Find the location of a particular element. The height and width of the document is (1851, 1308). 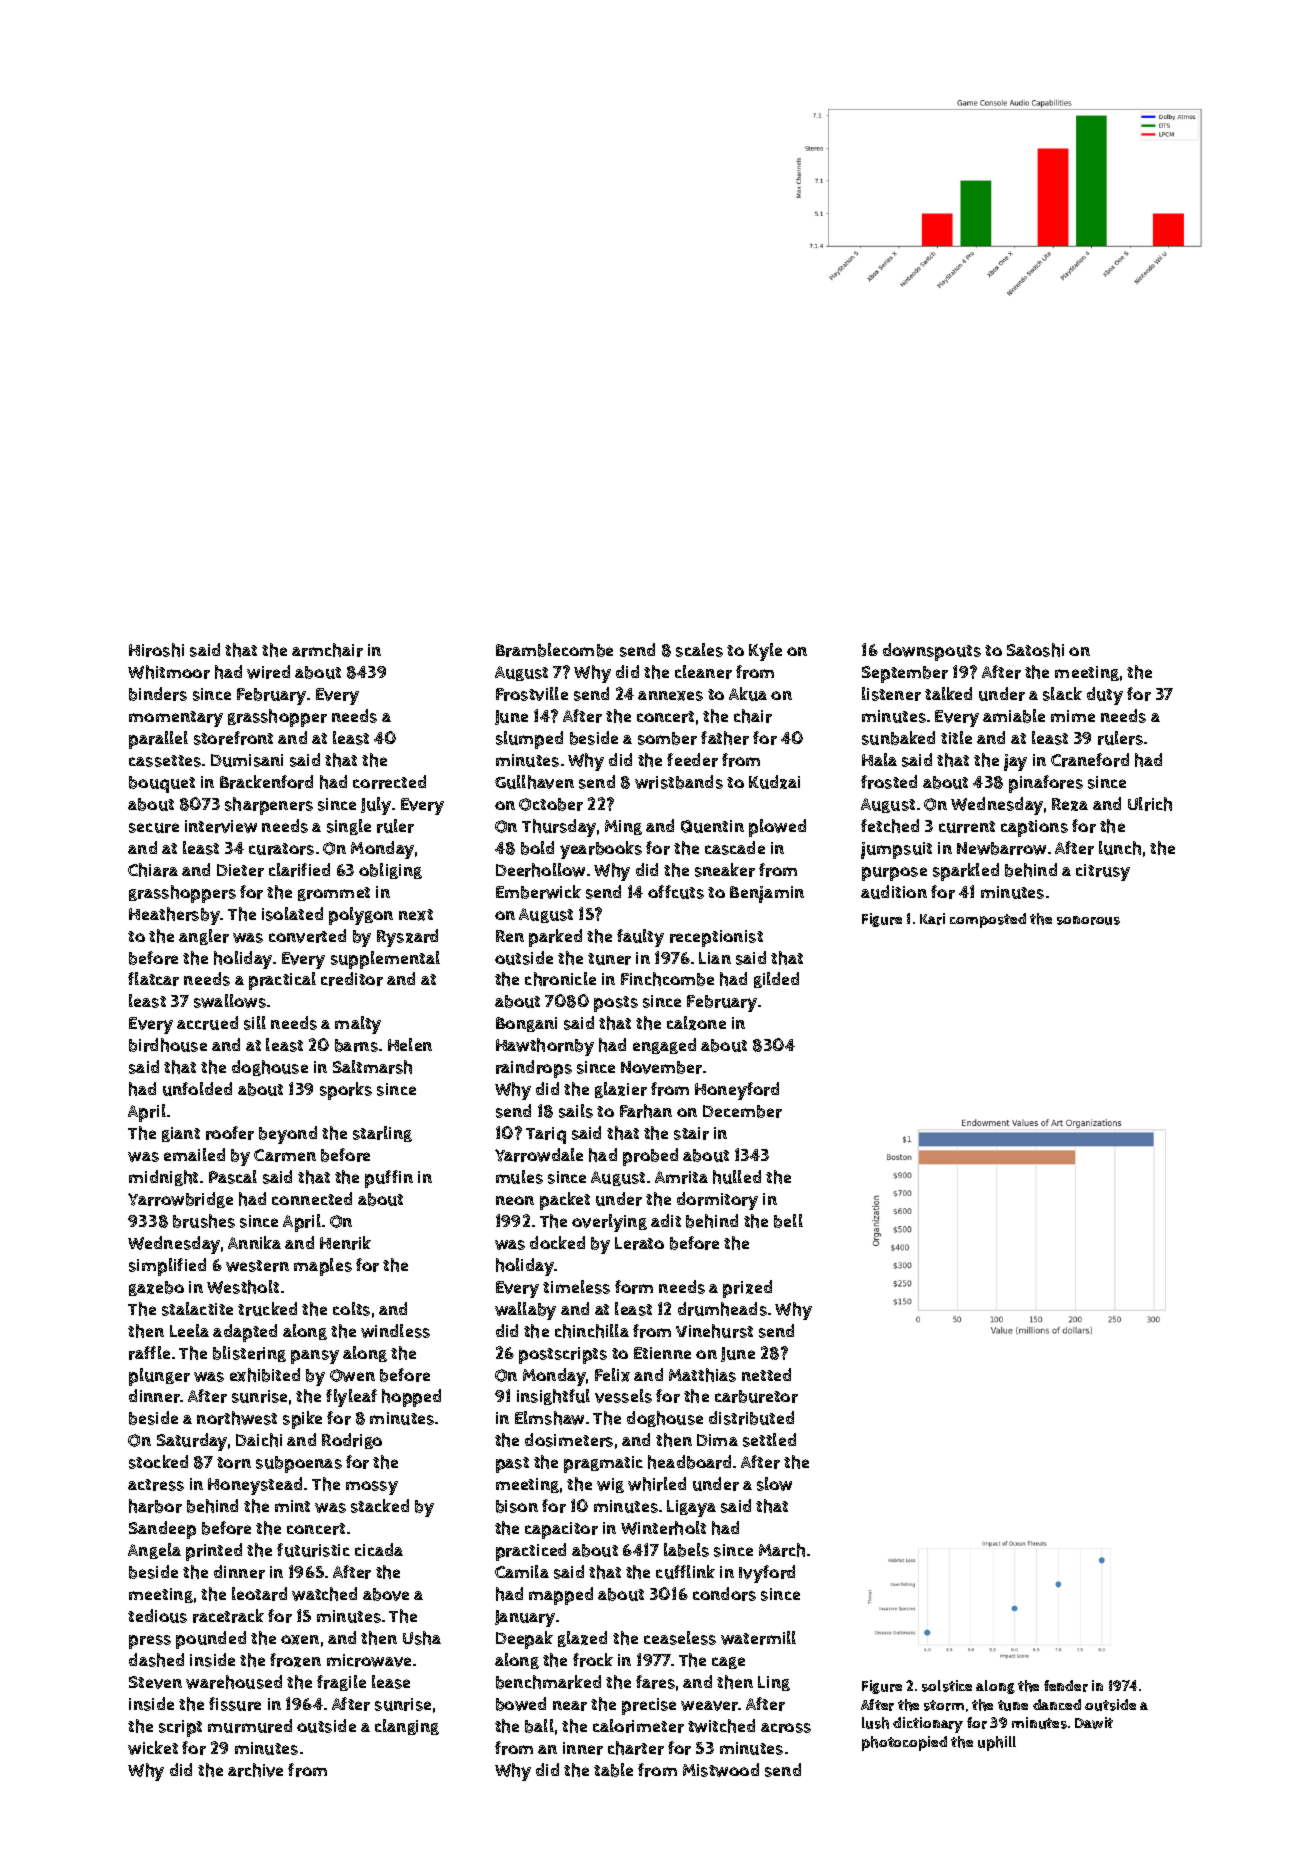

Satoshi is located at coordinates (1035, 650).
